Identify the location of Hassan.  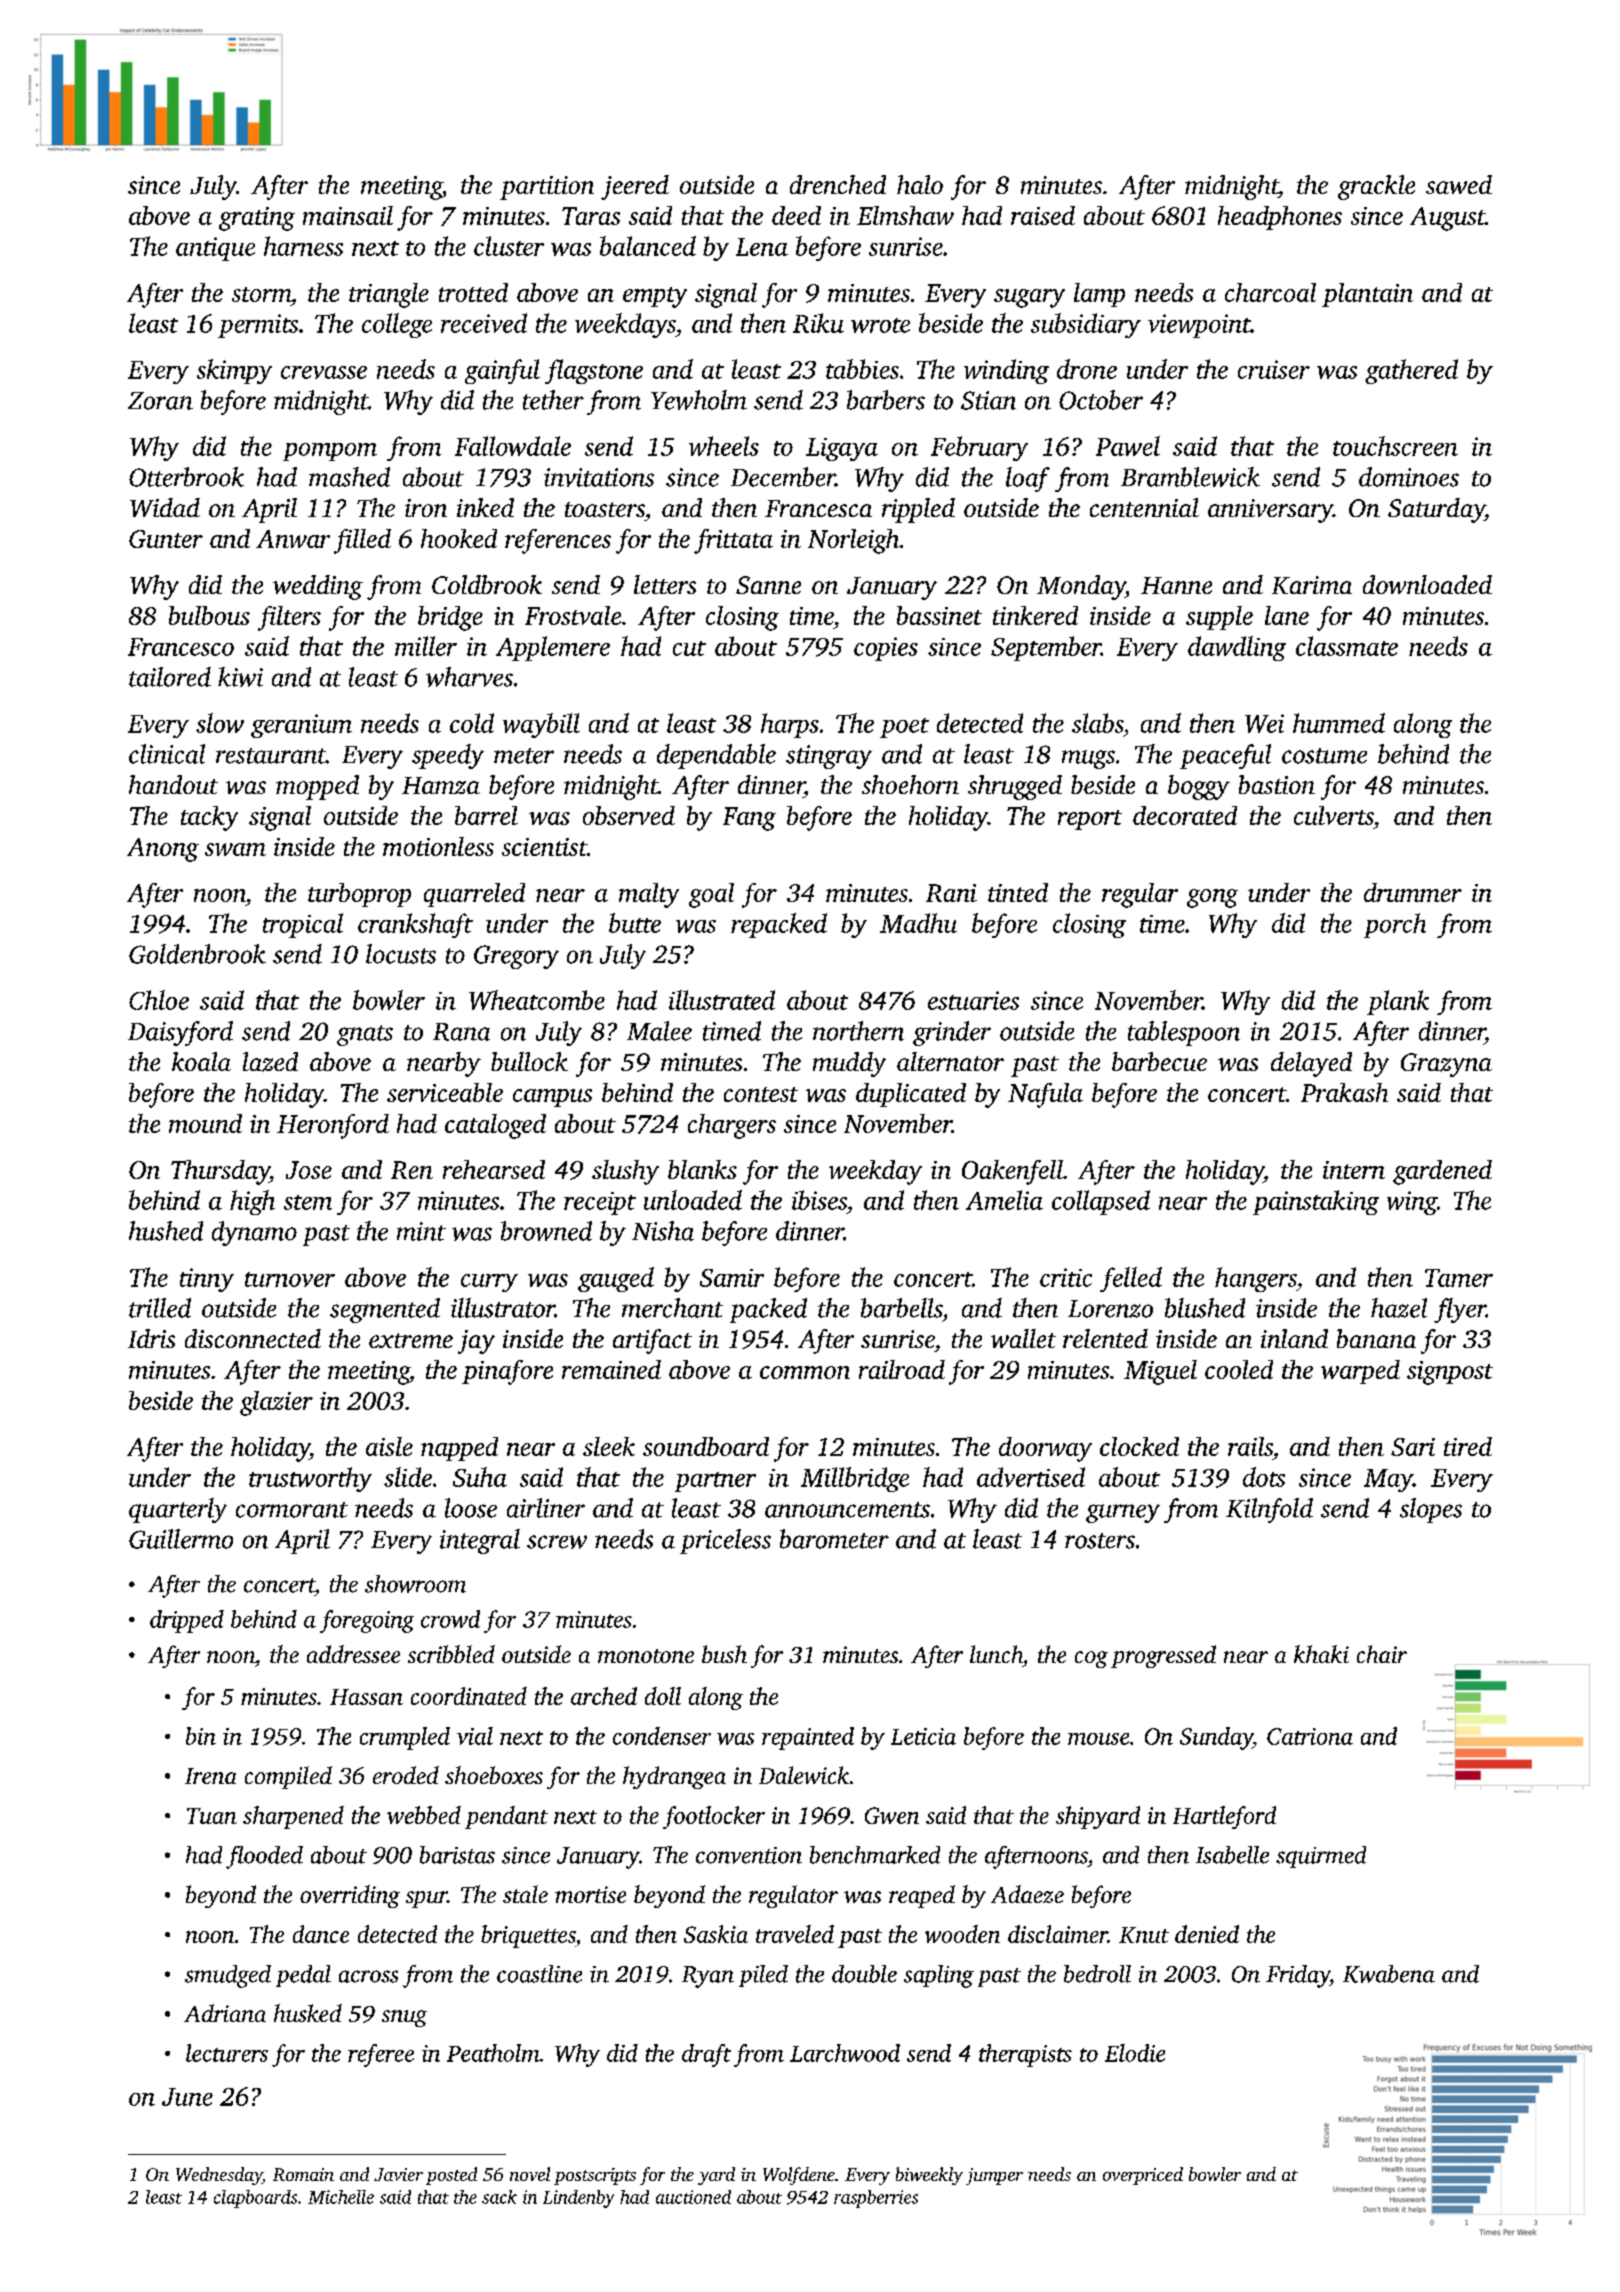
(366, 1697).
